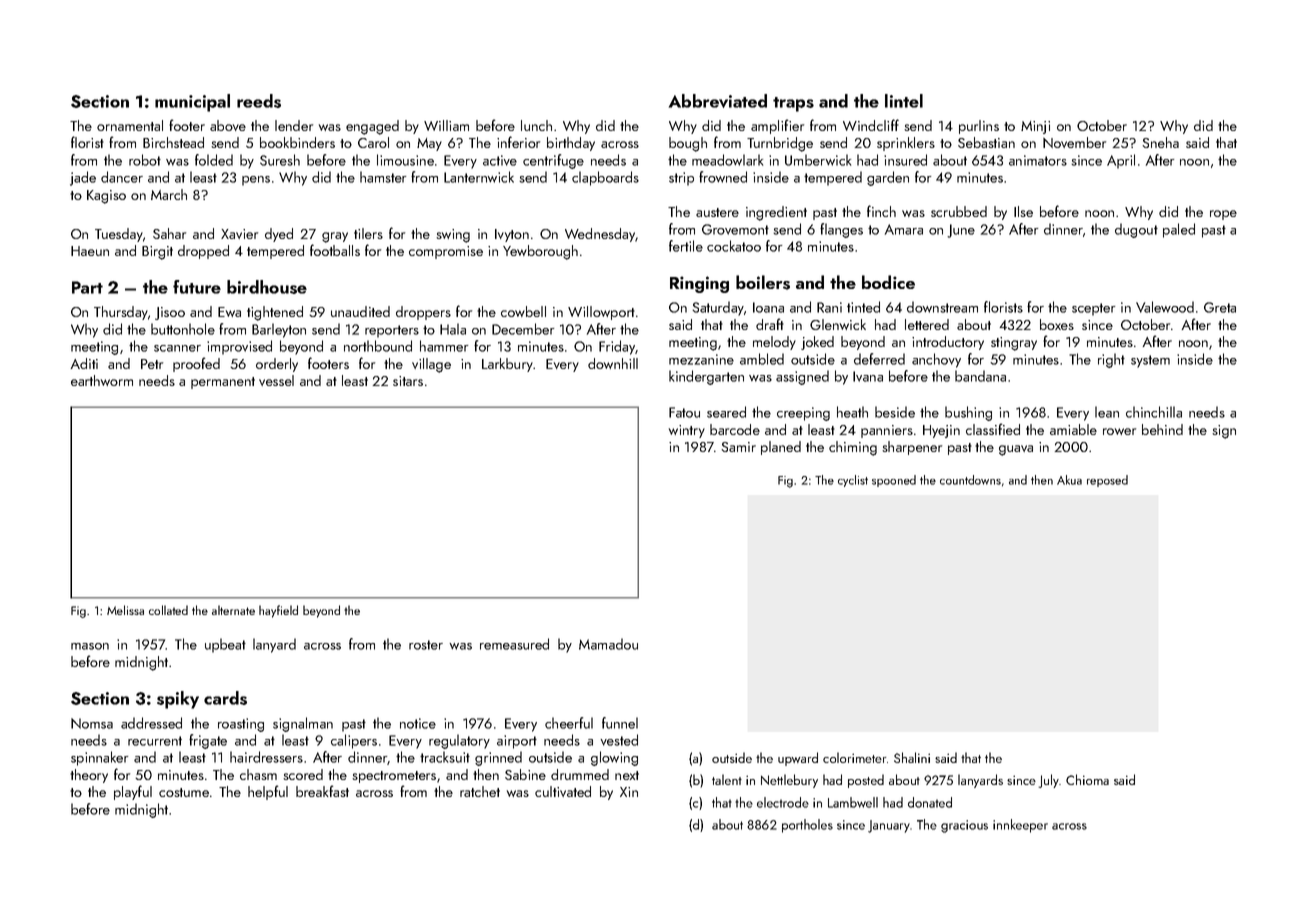 Image resolution: width=1308 pixels, height=924 pixels. What do you see at coordinates (608, 644) in the screenshot?
I see `Mamadou` at bounding box center [608, 644].
